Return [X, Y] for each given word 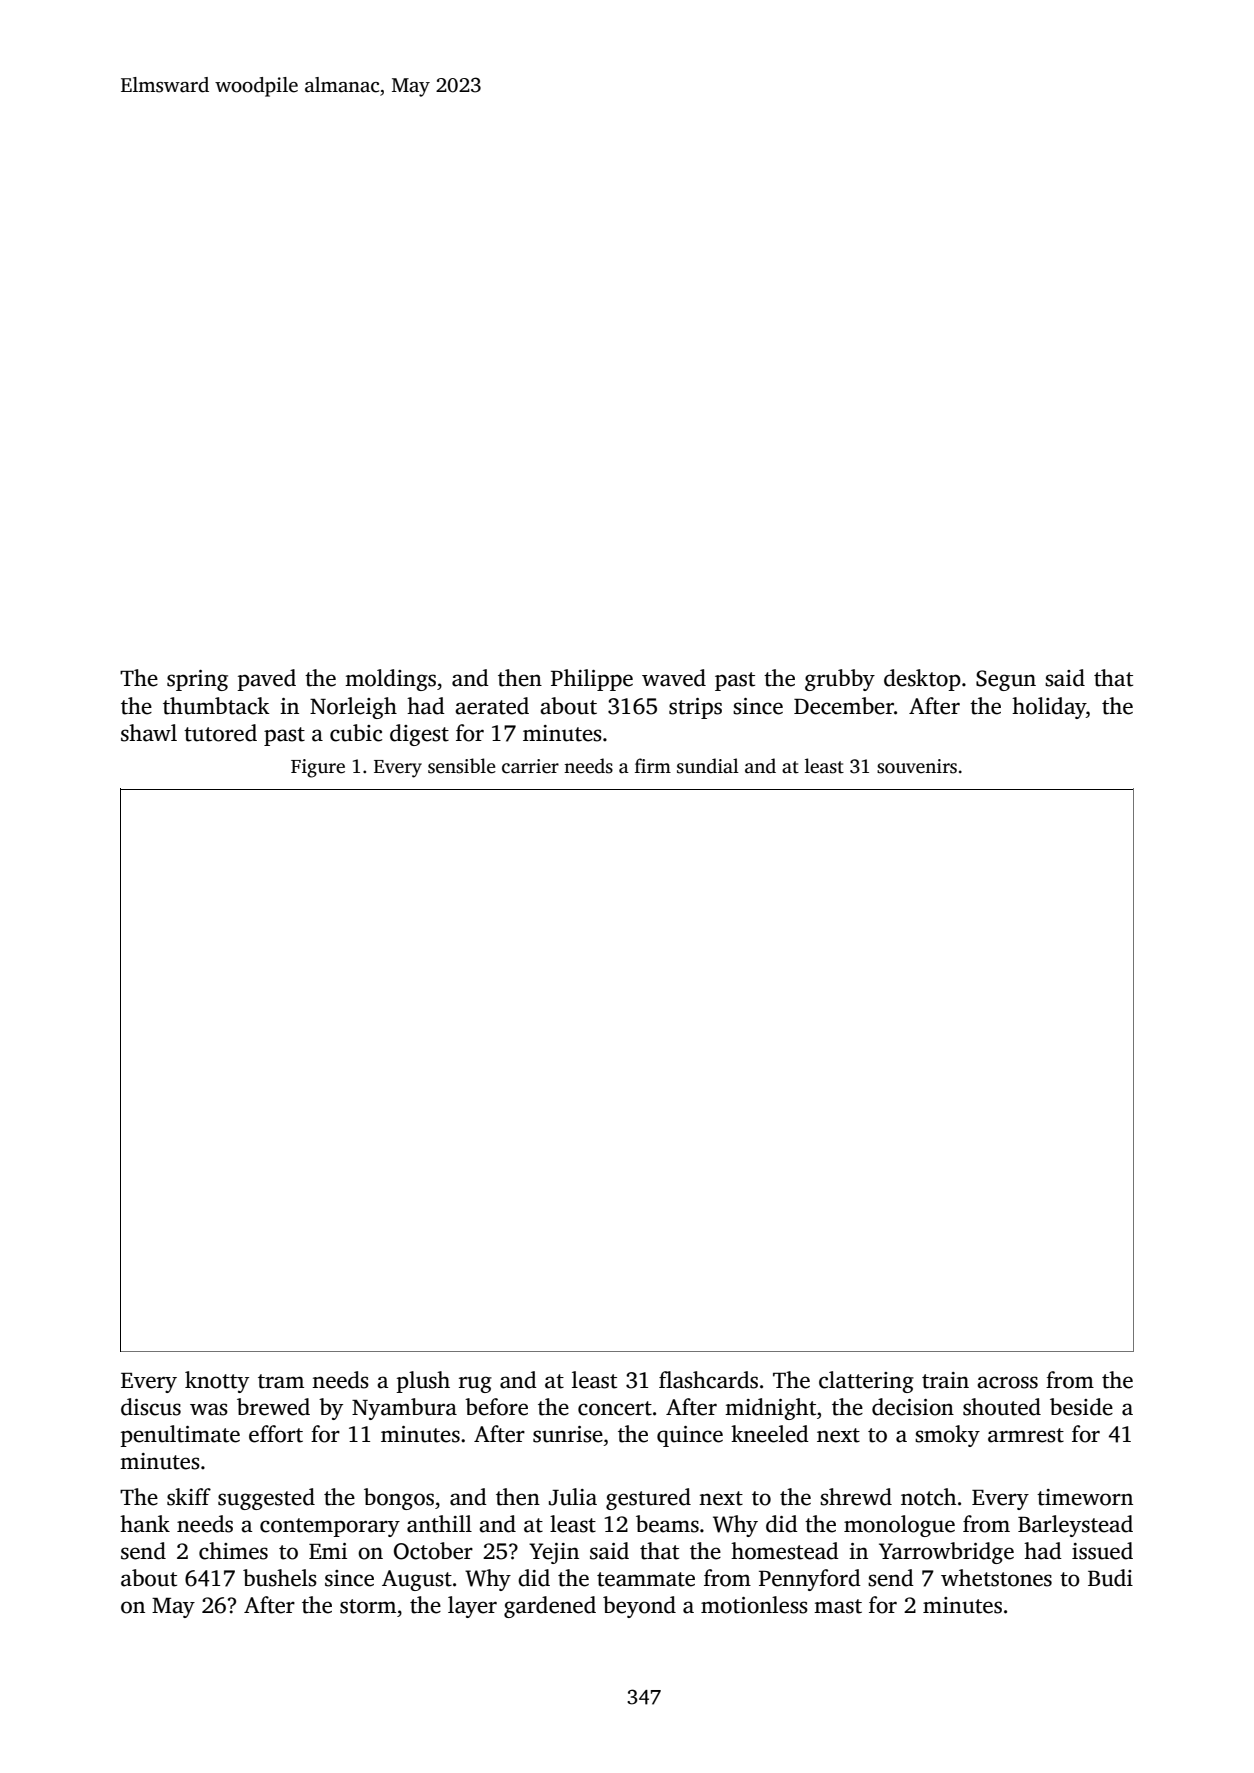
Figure [318, 768]
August [417, 1580]
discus [151, 1407]
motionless [754, 1605]
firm [653, 765]
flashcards [708, 1380]
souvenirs [917, 766]
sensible [462, 766]
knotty [217, 1382]
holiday [1049, 708]
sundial [708, 766]
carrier [530, 766]
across [1007, 1382]
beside [1081, 1407]
